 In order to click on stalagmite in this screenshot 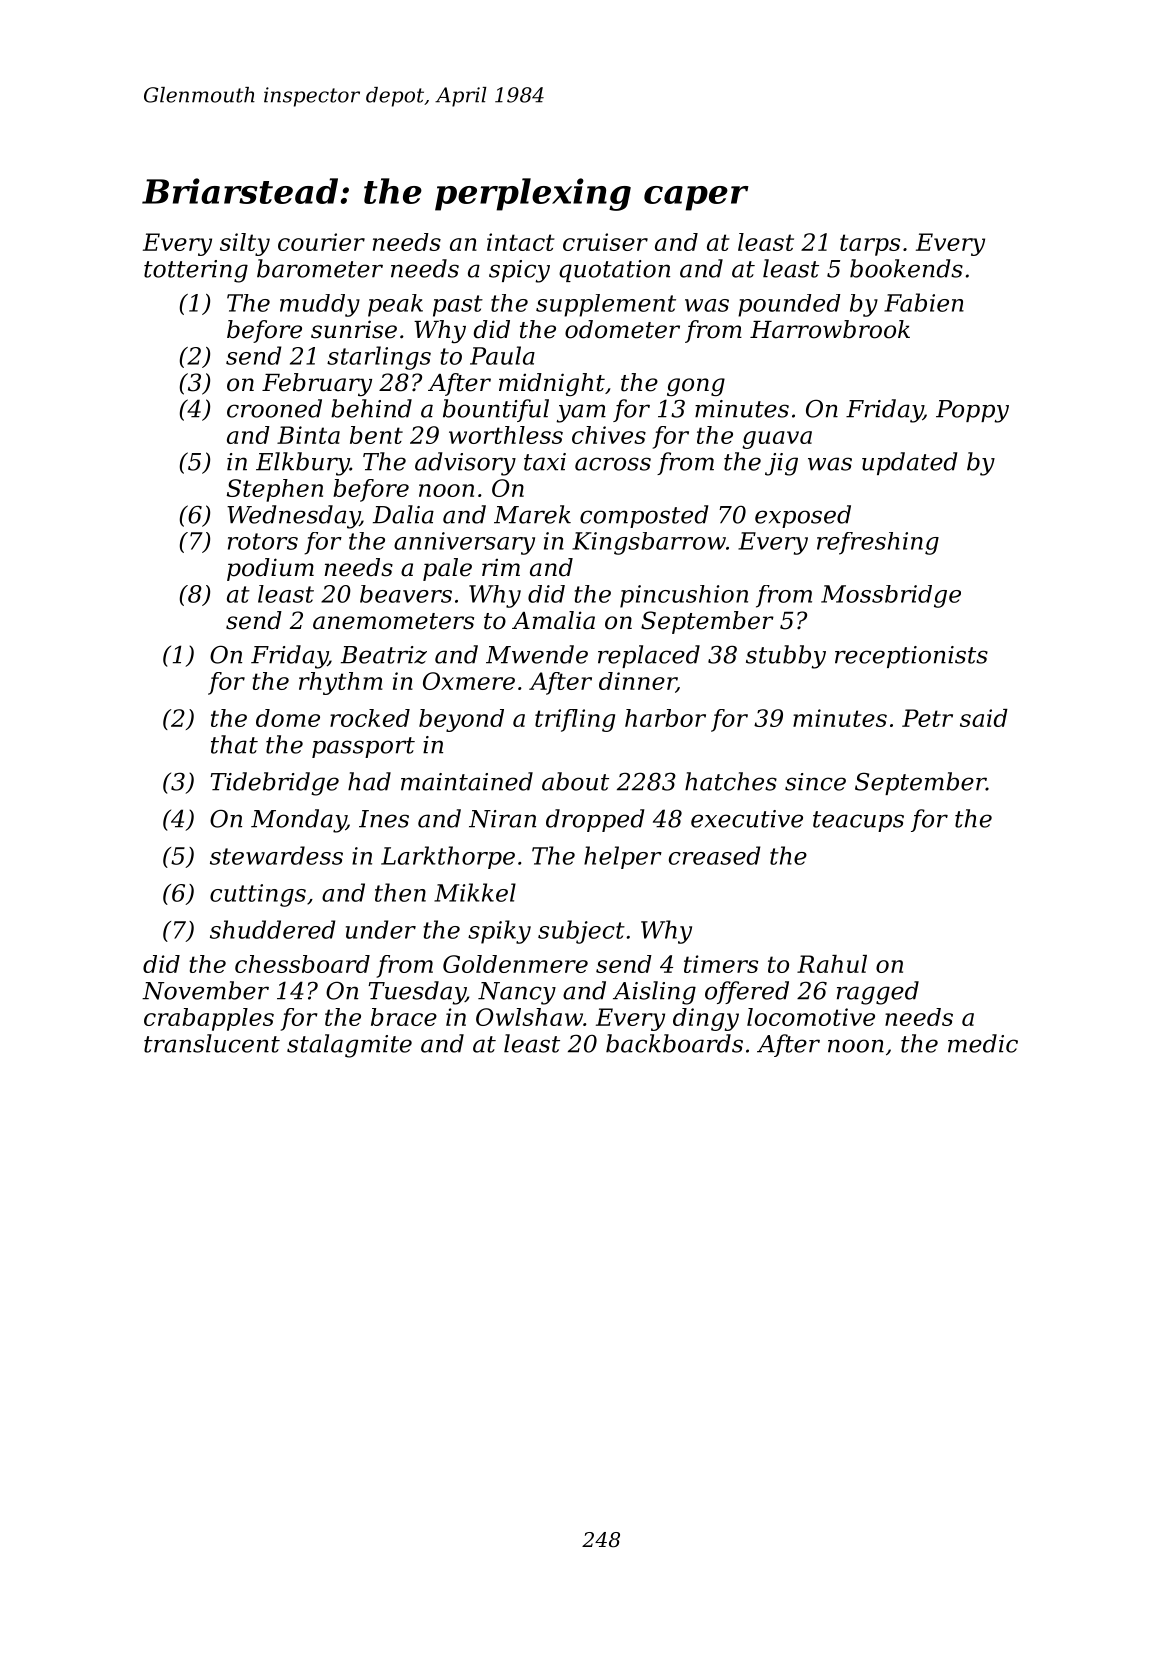, I will do `click(349, 1046)`.
